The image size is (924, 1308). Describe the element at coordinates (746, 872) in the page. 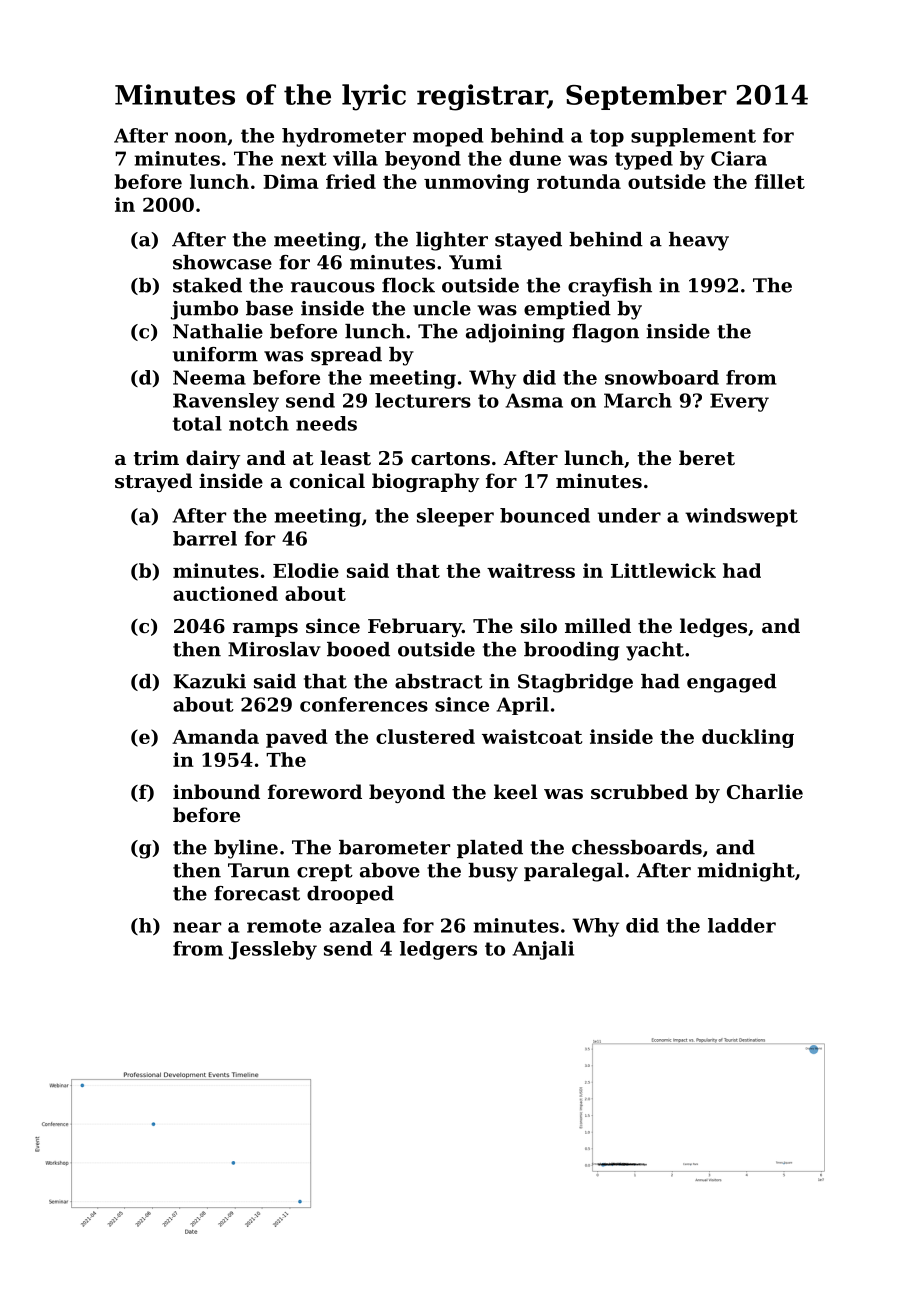

I see `midnight` at that location.
